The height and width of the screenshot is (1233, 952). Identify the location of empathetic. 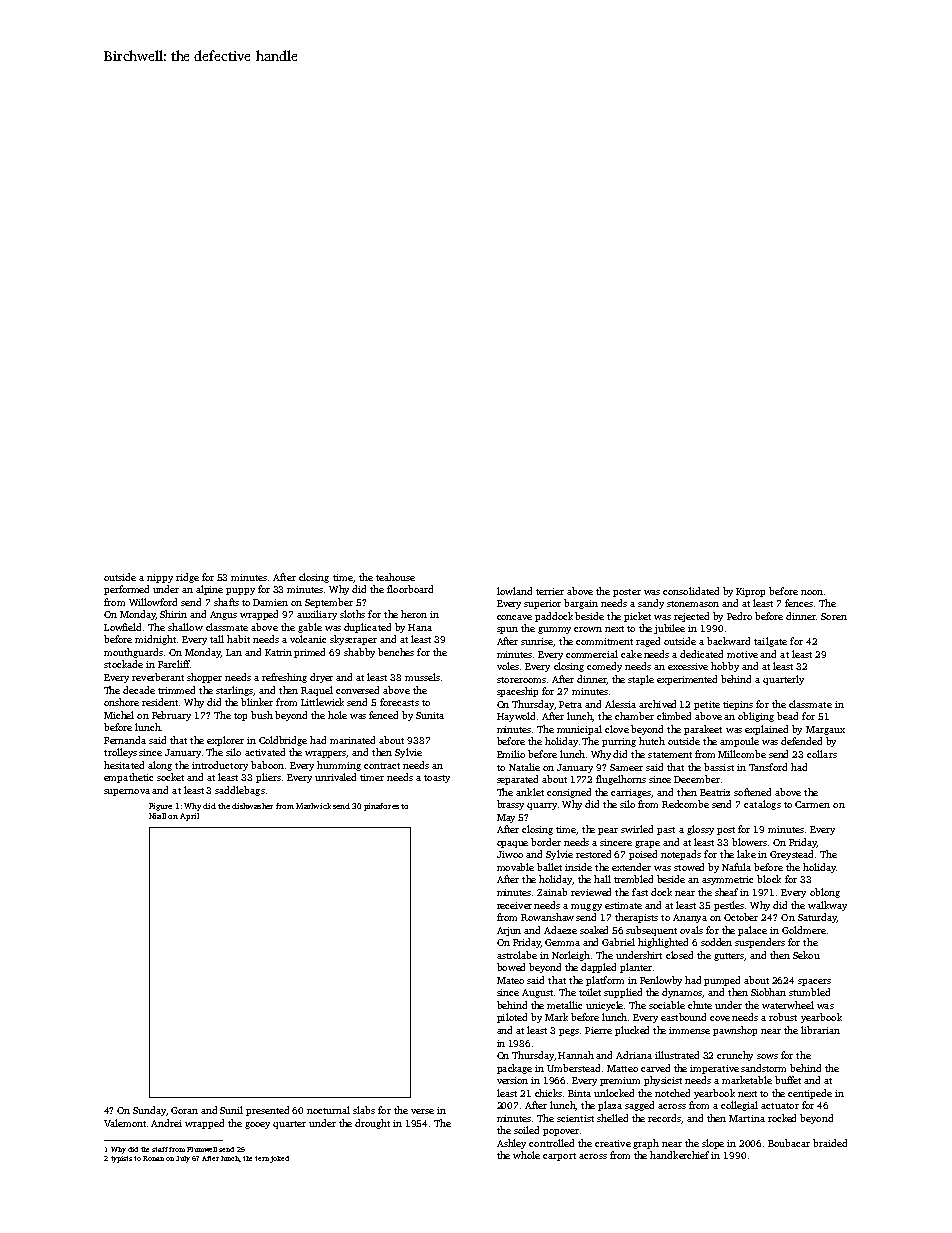
(128, 778).
